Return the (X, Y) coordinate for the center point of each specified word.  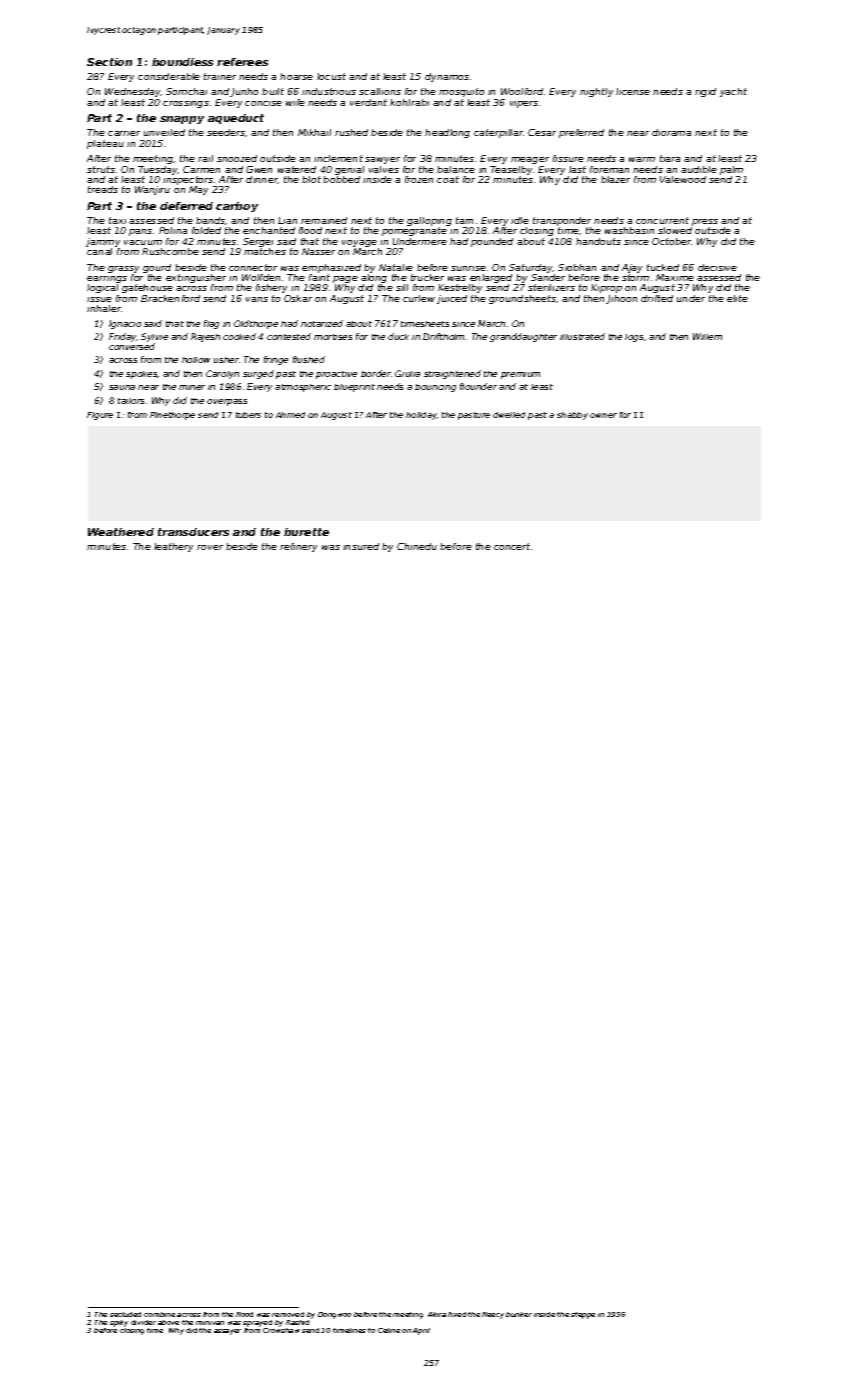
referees (242, 62)
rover (210, 547)
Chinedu (417, 546)
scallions (380, 91)
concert (512, 546)
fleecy (493, 1315)
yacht (733, 92)
